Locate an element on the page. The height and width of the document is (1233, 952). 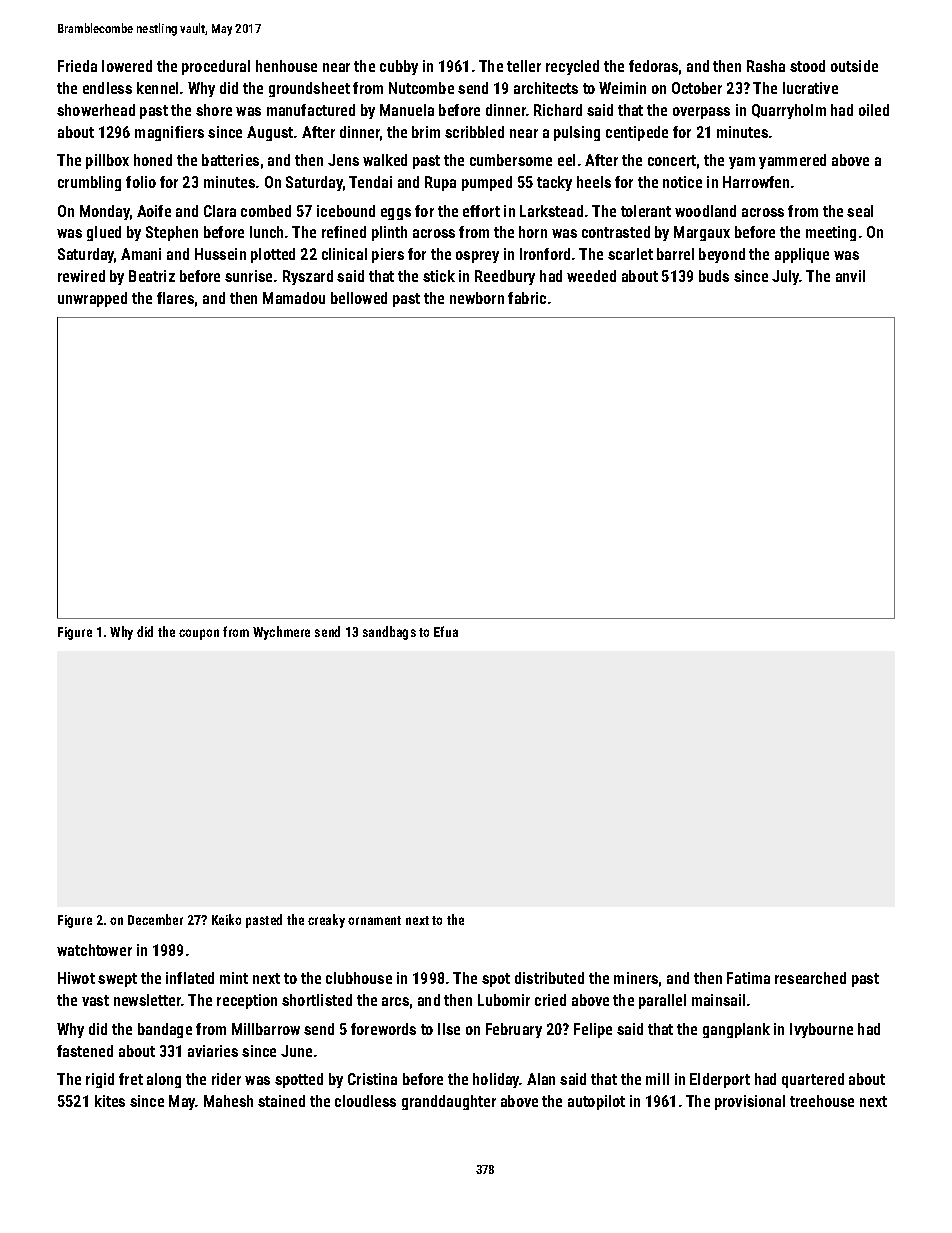
unwrapped is located at coordinates (92, 299).
